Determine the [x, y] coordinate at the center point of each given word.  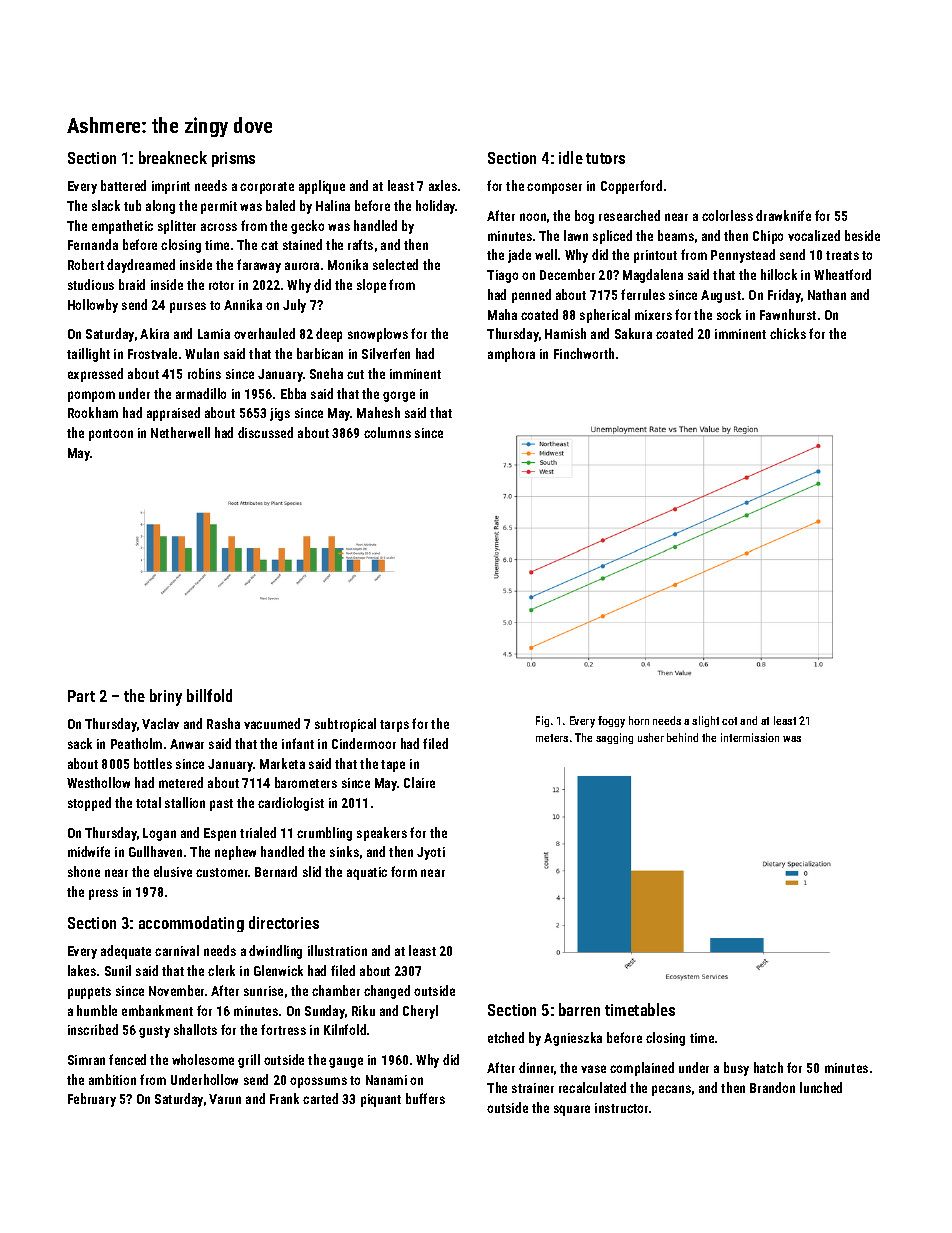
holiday [436, 207]
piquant [381, 1100]
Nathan [827, 294]
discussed [265, 432]
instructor [621, 1108]
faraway [259, 266]
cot [729, 721]
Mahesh [378, 412]
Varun [225, 1099]
